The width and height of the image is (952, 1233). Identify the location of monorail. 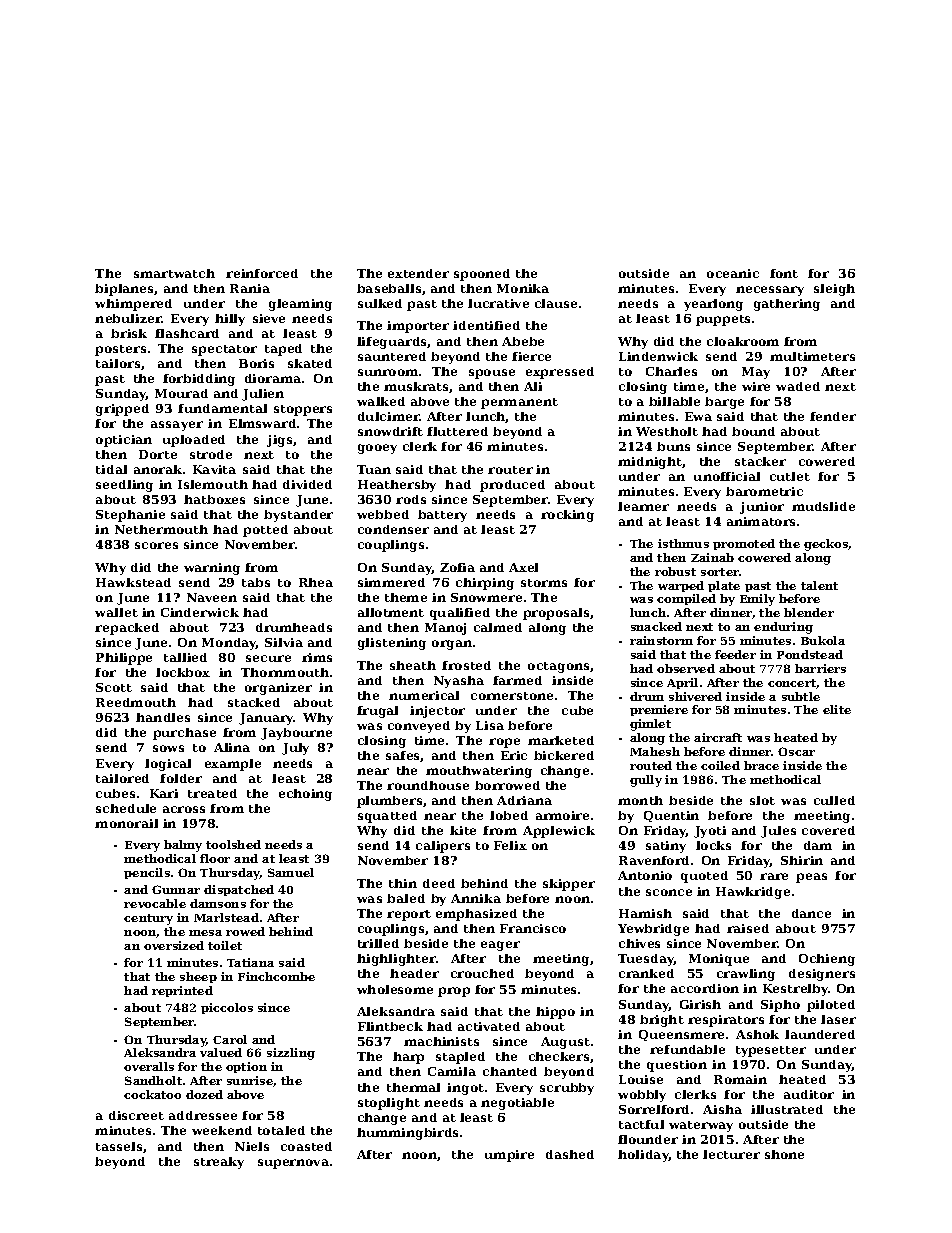
(126, 823).
